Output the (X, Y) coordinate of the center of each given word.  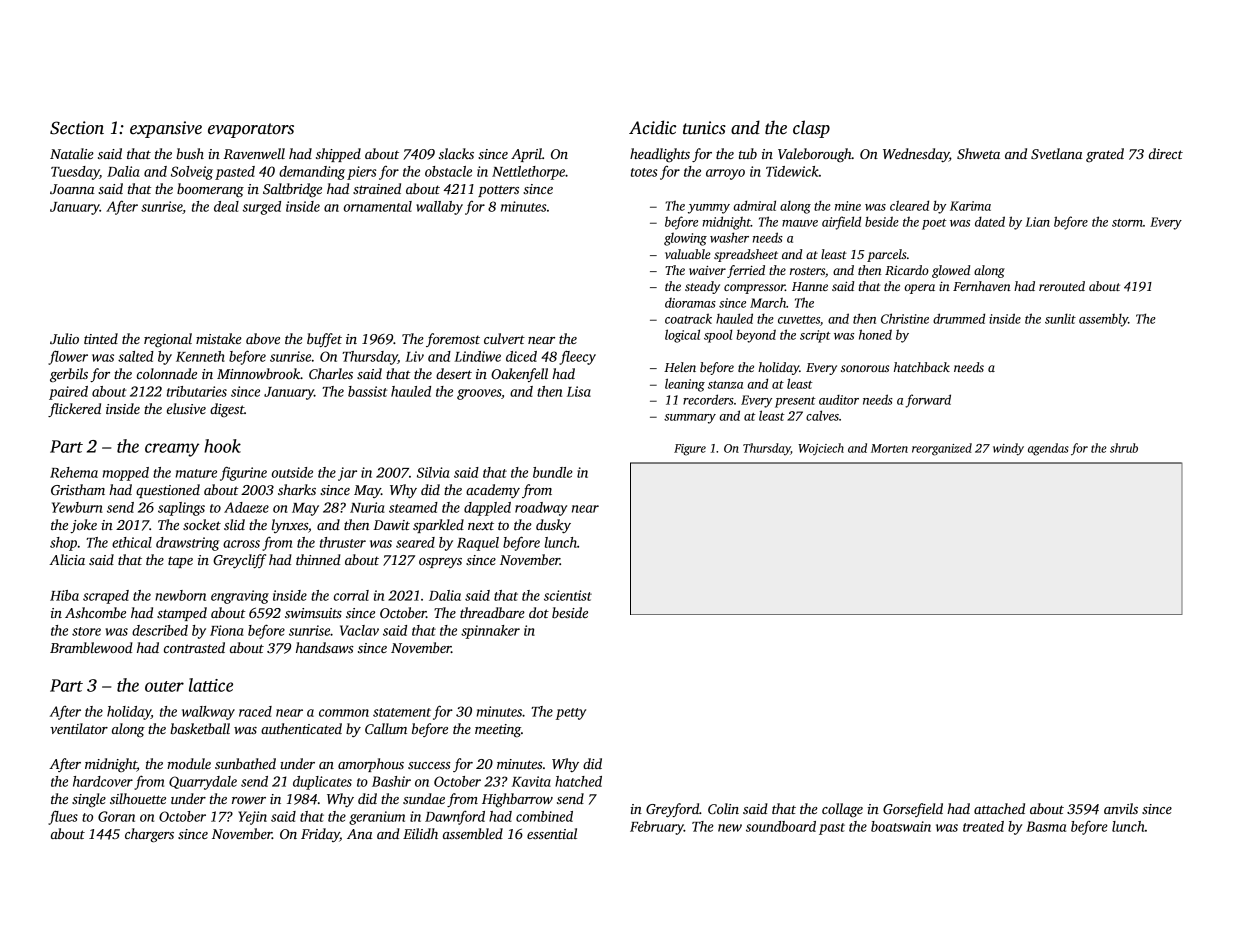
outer (164, 686)
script (815, 336)
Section (77, 128)
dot (539, 612)
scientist (568, 595)
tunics (704, 128)
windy (1008, 449)
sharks (297, 489)
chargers (149, 835)
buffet (324, 340)
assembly (1103, 320)
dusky (553, 526)
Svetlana (1057, 153)
